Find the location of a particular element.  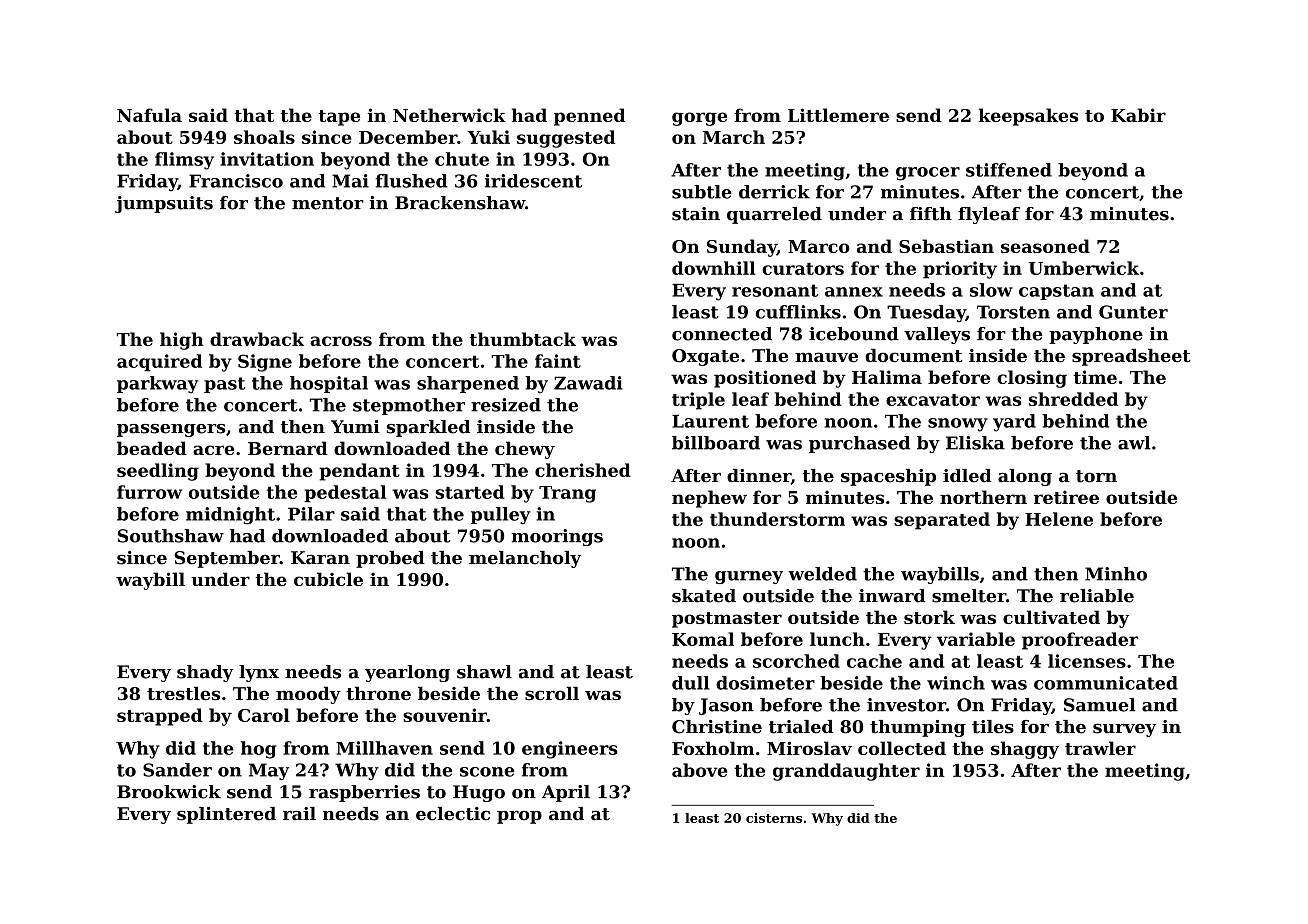

Netherwick is located at coordinates (449, 115).
